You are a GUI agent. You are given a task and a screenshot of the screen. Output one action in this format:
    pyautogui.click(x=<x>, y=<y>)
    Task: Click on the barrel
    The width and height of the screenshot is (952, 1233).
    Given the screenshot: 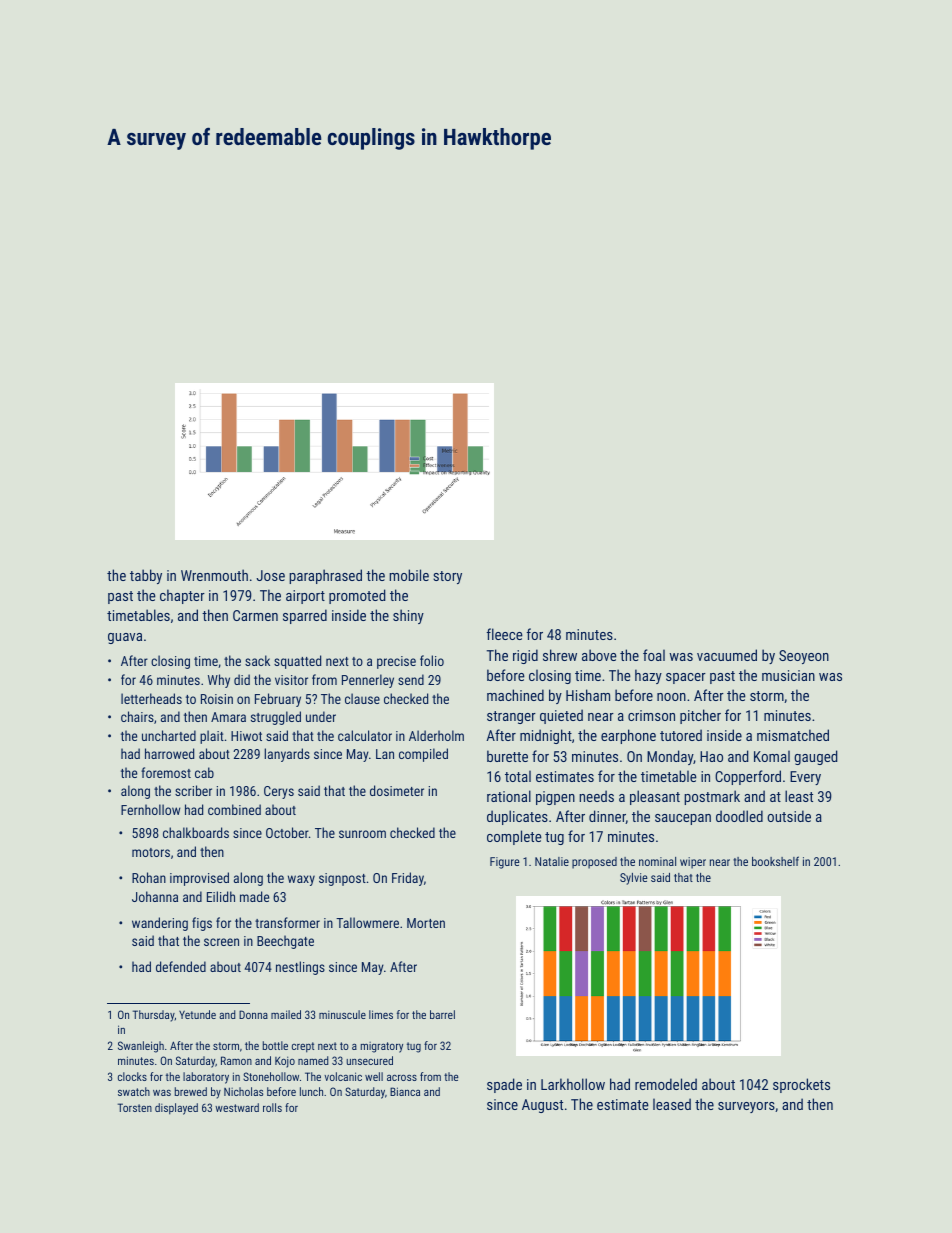 What is the action you would take?
    pyautogui.click(x=442, y=1014)
